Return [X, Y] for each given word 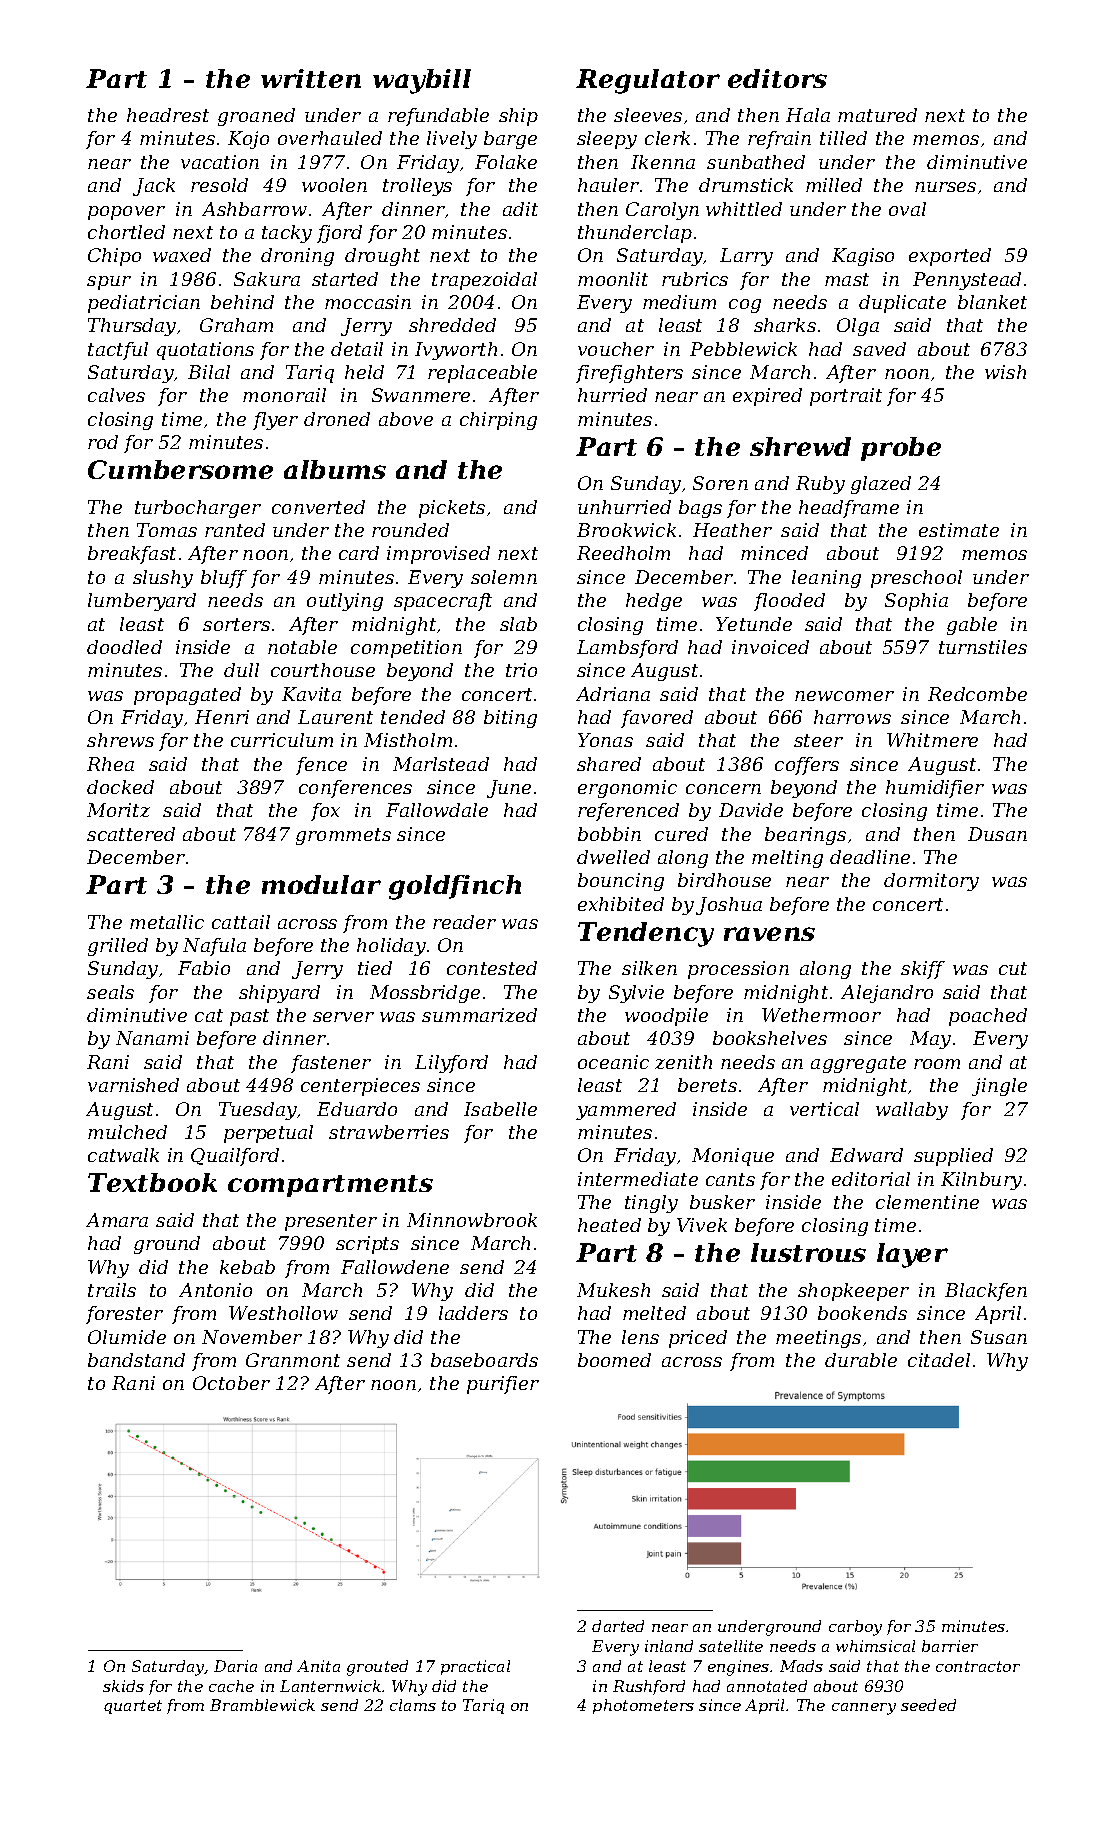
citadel [939, 1360]
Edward [866, 1155]
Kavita [311, 694]
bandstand [136, 1360]
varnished [133, 1085]
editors [777, 78]
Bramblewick [262, 1705]
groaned [256, 117]
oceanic [613, 1062]
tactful [118, 351]
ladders [473, 1313]
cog [745, 306]
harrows [852, 717]
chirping [498, 421]
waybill [422, 81]
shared [609, 764]
